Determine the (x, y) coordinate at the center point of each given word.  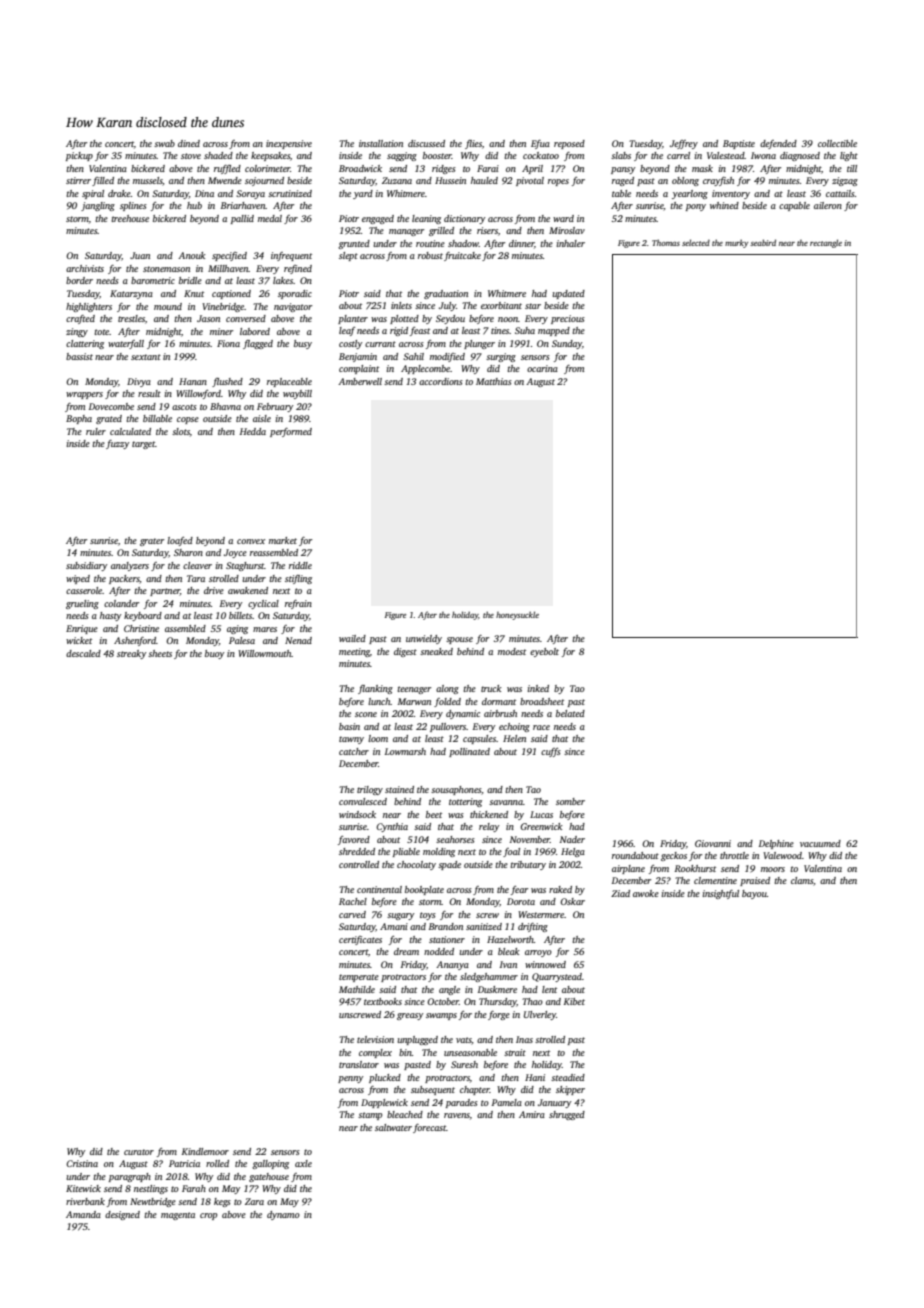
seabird (763, 242)
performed (291, 432)
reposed (569, 144)
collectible (837, 143)
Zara (254, 1201)
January (554, 1103)
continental (379, 889)
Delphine (776, 844)
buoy (214, 654)
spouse (459, 640)
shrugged (567, 1115)
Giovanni (713, 843)
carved (352, 914)
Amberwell (360, 381)
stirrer (78, 180)
